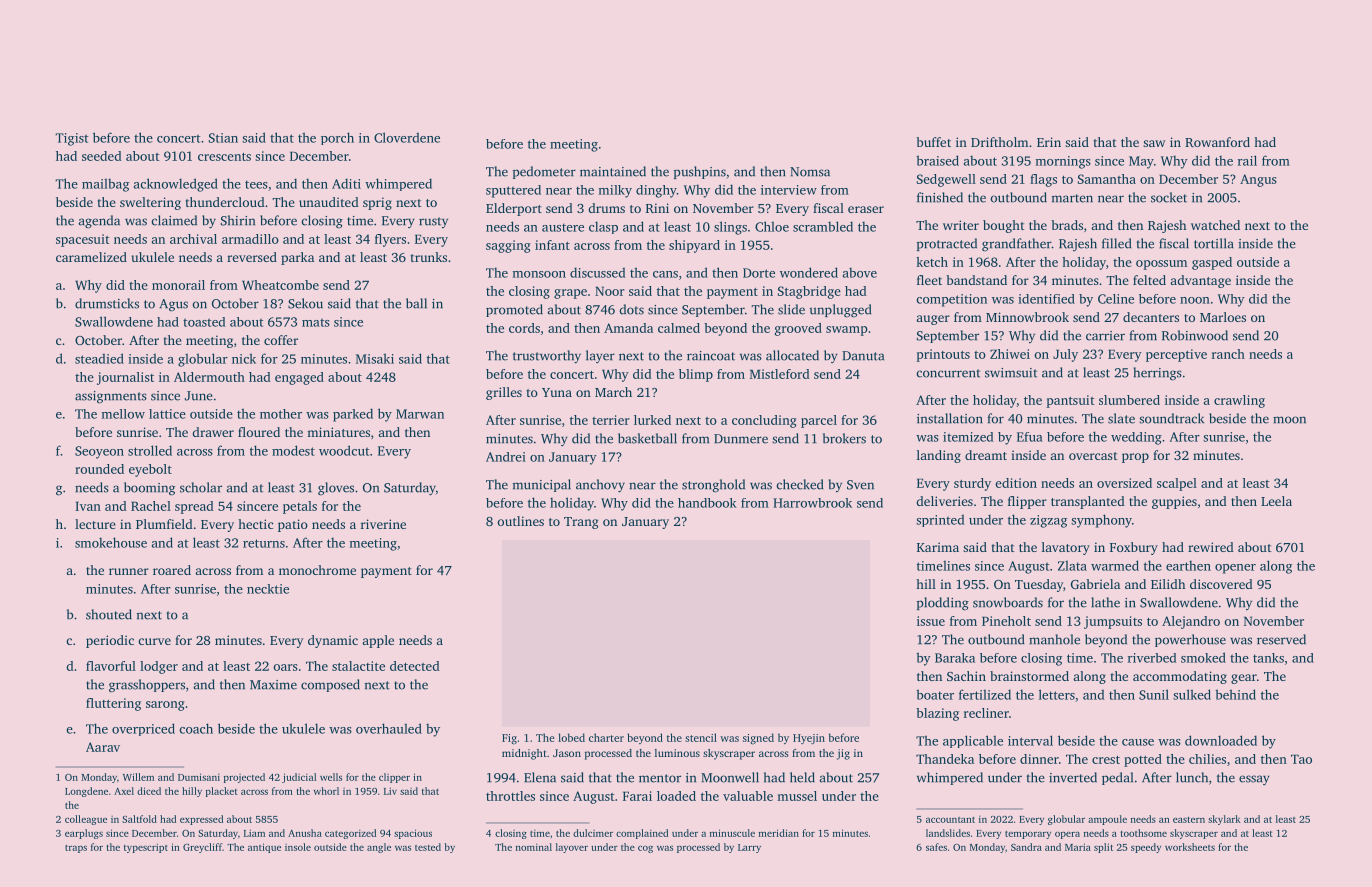 The width and height of the screenshot is (1372, 887). What do you see at coordinates (929, 280) in the screenshot?
I see `fleet` at bounding box center [929, 280].
